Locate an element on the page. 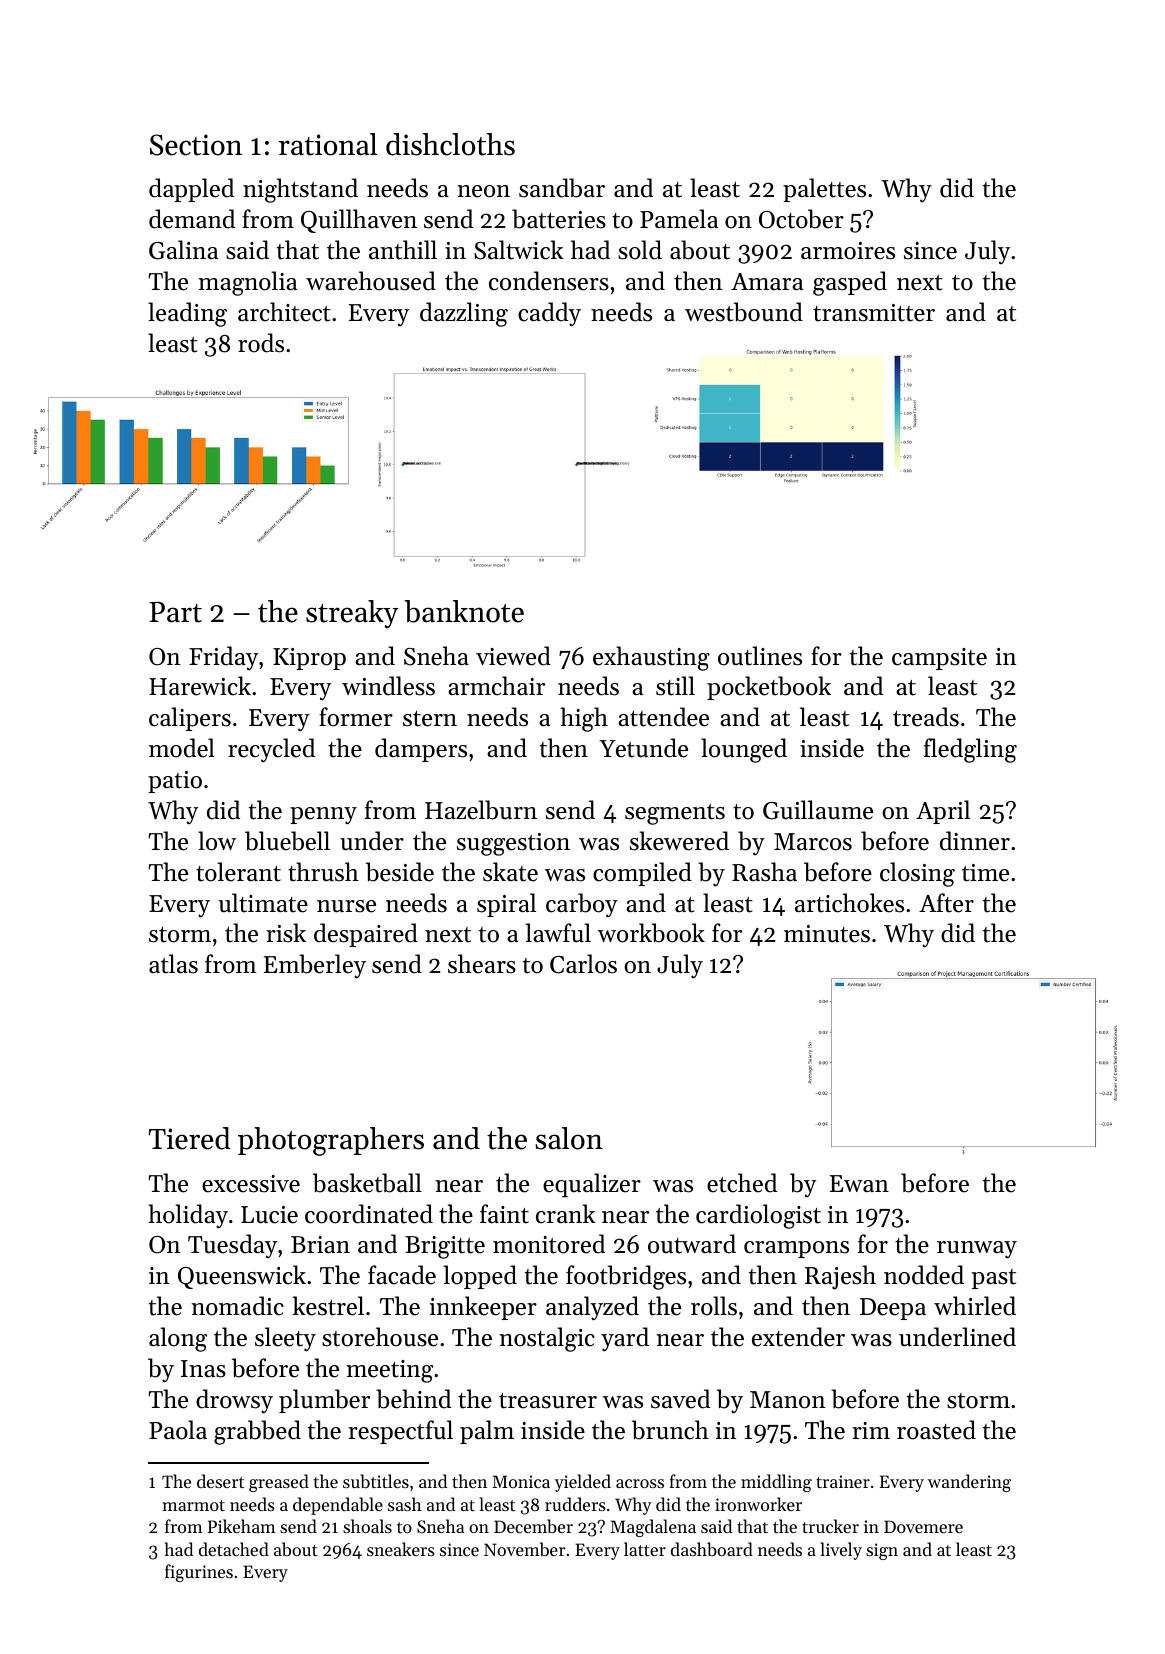  After is located at coordinates (946, 903).
